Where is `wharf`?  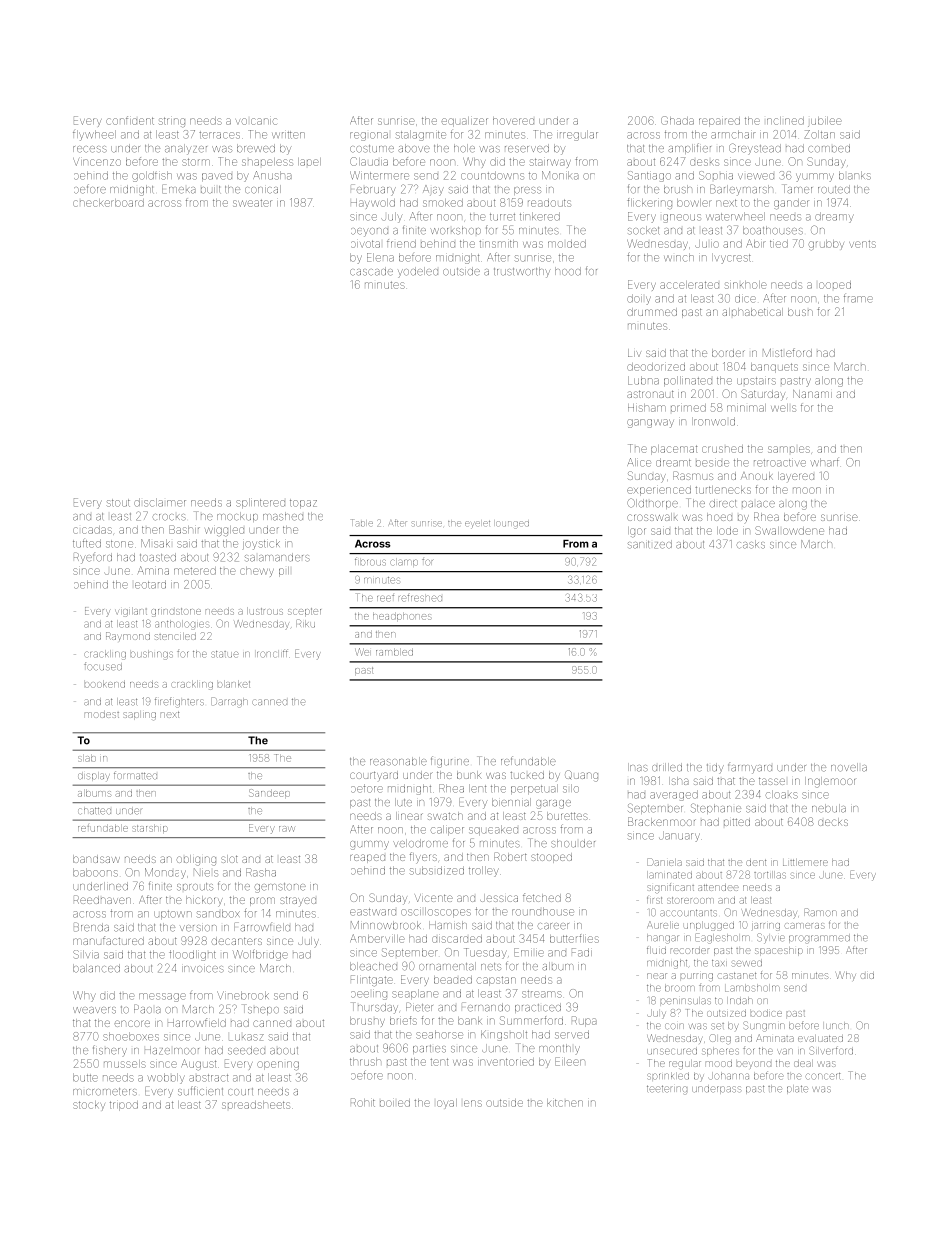 wharf is located at coordinates (825, 462).
